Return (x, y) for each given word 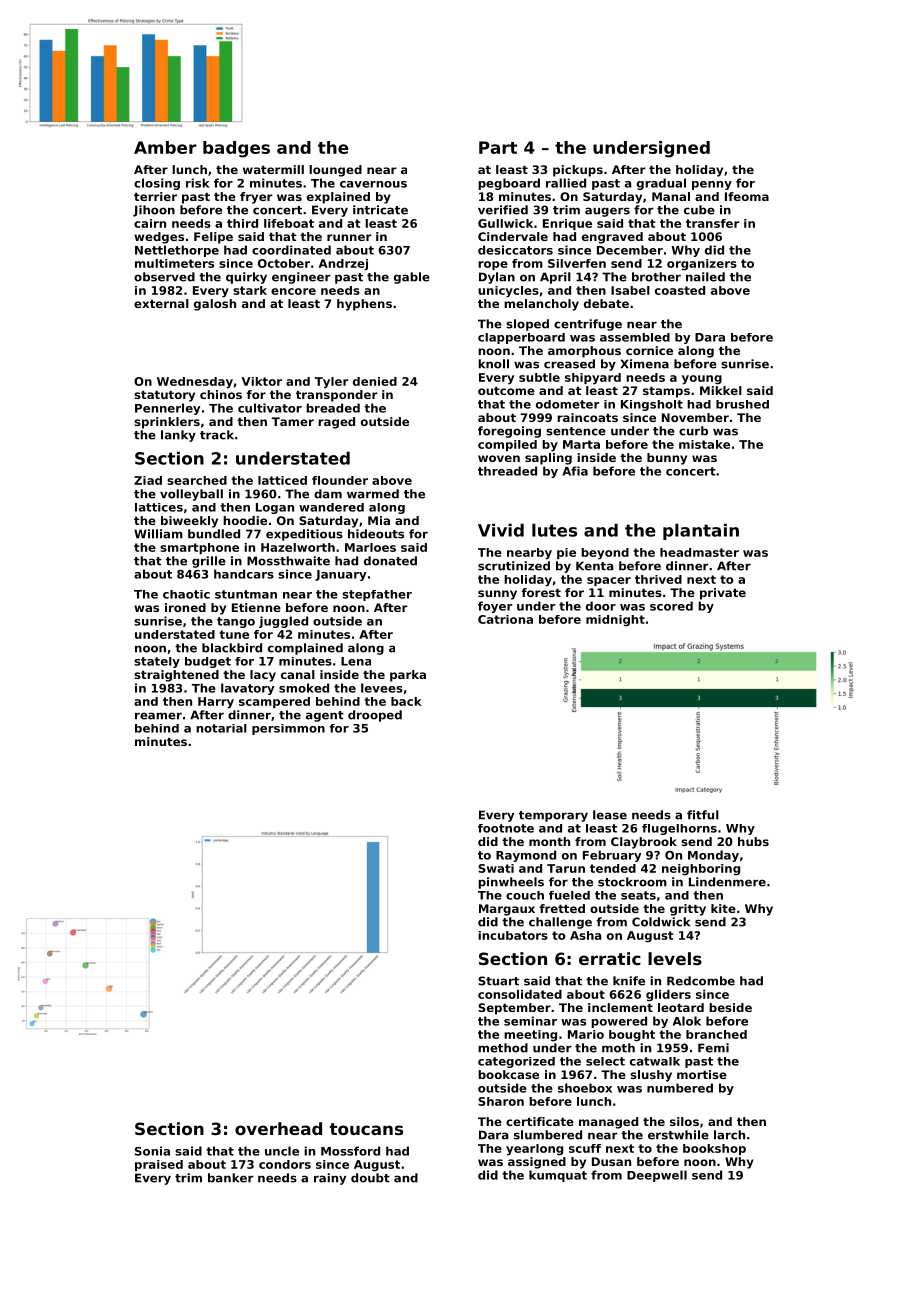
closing (157, 184)
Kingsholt (652, 405)
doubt (370, 1178)
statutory (164, 396)
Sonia (152, 1151)
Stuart (498, 981)
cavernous (373, 184)
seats (638, 895)
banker (231, 1178)
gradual (661, 184)
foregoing (509, 432)
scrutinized (514, 566)
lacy (263, 676)
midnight (615, 620)
